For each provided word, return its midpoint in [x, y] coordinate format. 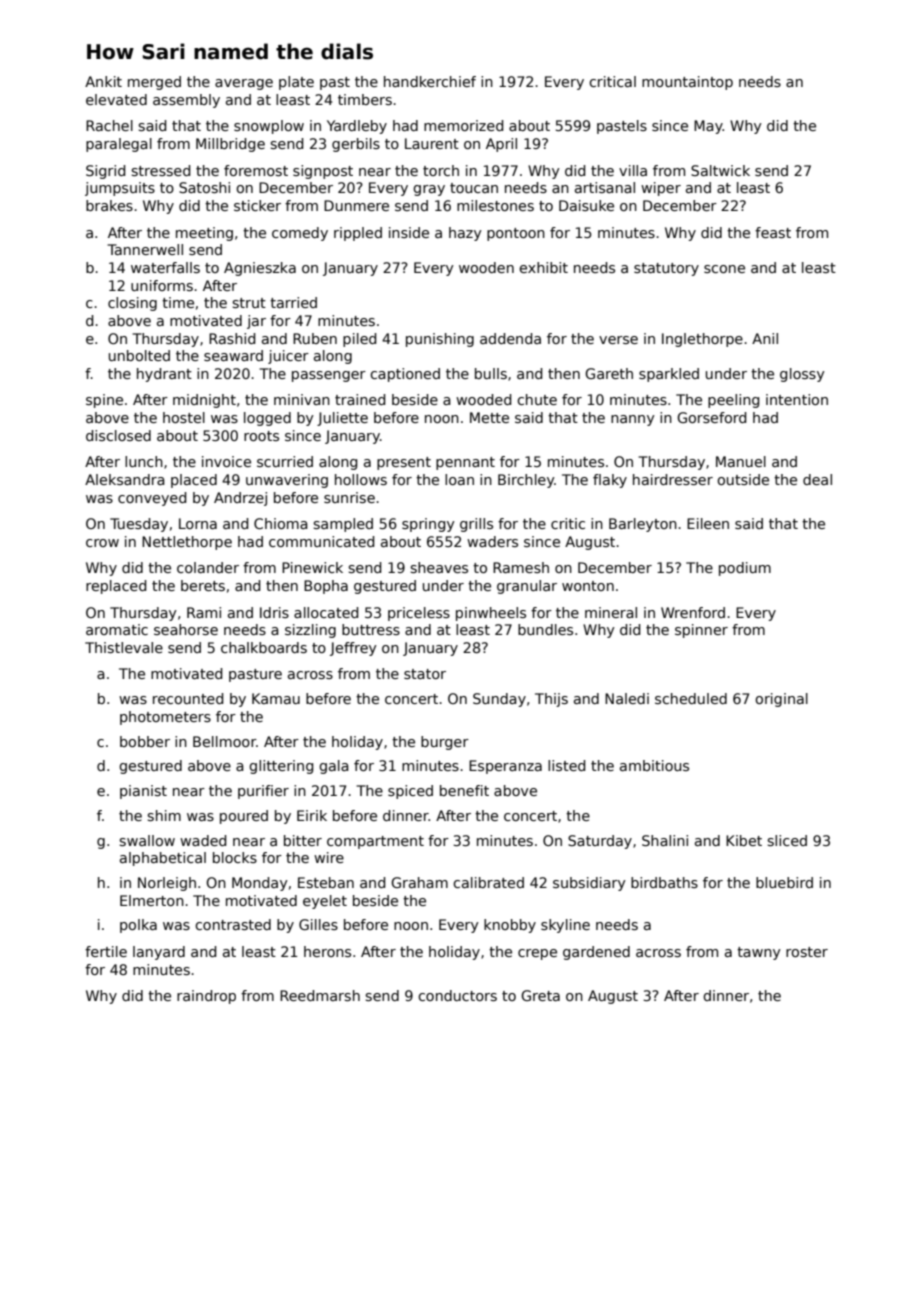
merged [154, 83]
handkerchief [430, 81]
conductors [457, 995]
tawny [759, 953]
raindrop [206, 997]
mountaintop [687, 83]
